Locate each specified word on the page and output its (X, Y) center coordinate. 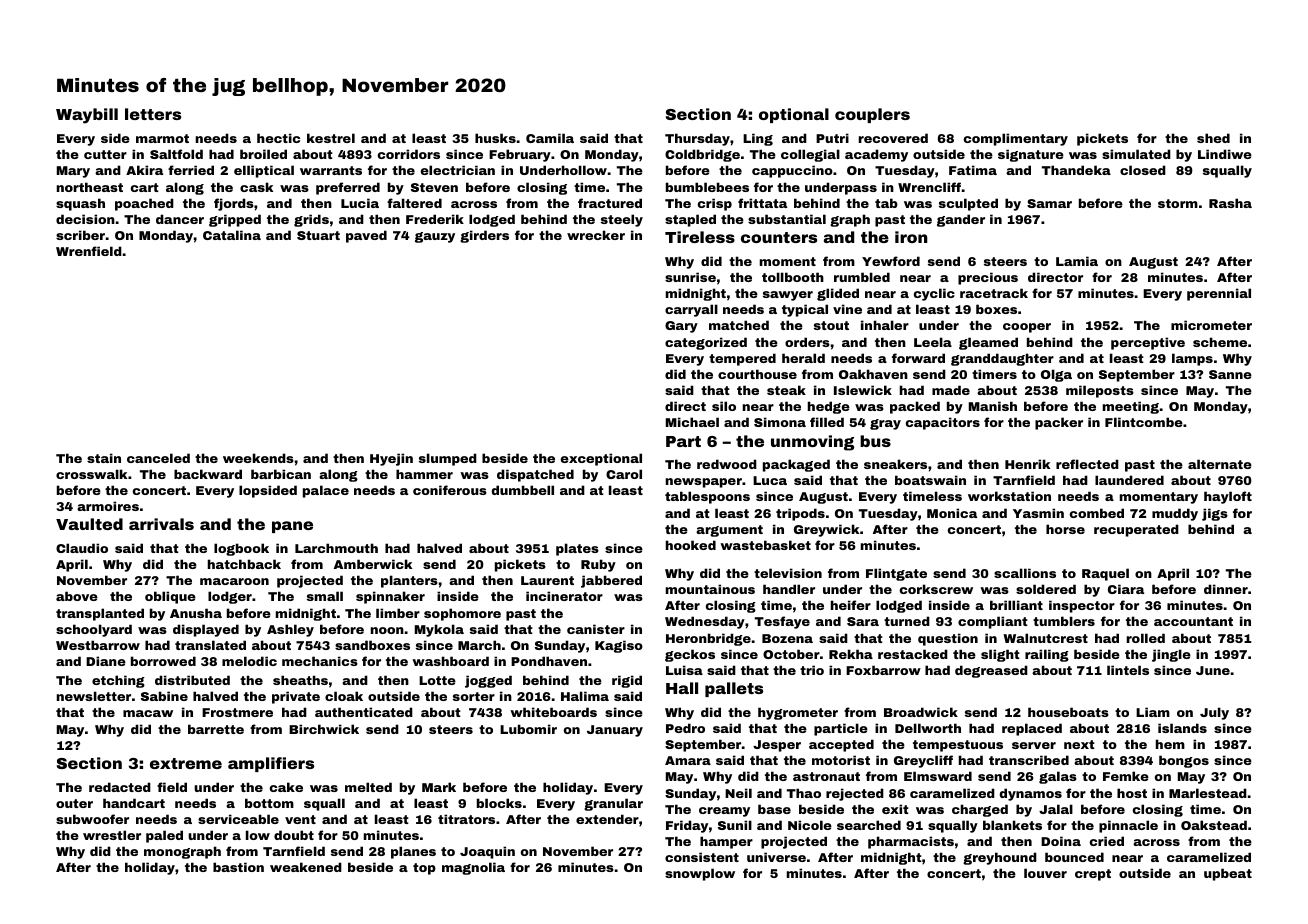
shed (1213, 138)
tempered (742, 359)
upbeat (1228, 874)
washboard (450, 661)
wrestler (112, 835)
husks (495, 138)
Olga (1056, 375)
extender (607, 819)
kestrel (331, 138)
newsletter (94, 696)
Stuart (318, 235)
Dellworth (928, 728)
